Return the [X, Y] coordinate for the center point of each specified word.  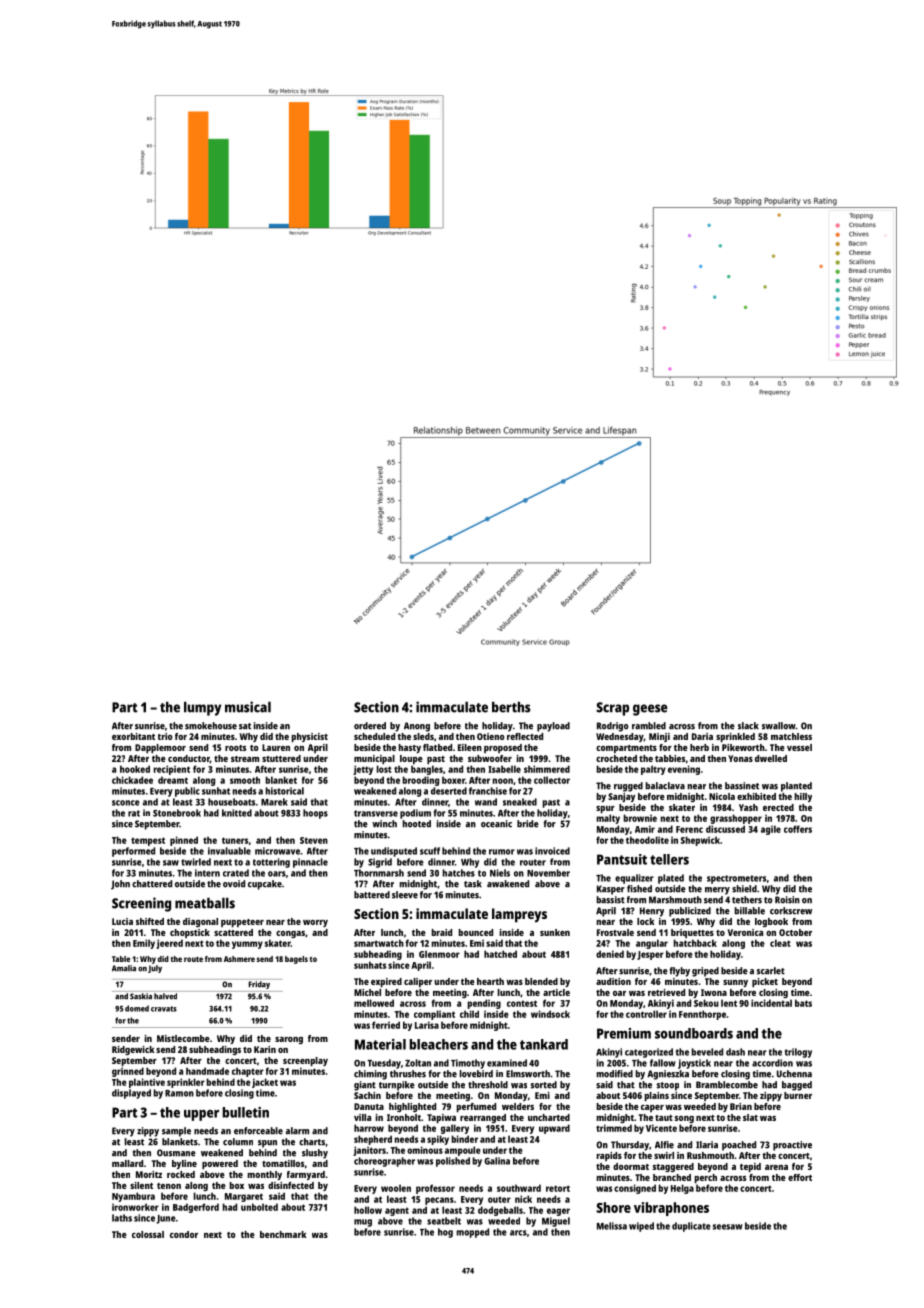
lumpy [202, 709]
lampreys [519, 915]
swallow [779, 726]
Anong [417, 727]
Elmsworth [528, 1074]
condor [184, 1234]
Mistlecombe [183, 1038]
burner [798, 1095]
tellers [669, 859]
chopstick [190, 933]
